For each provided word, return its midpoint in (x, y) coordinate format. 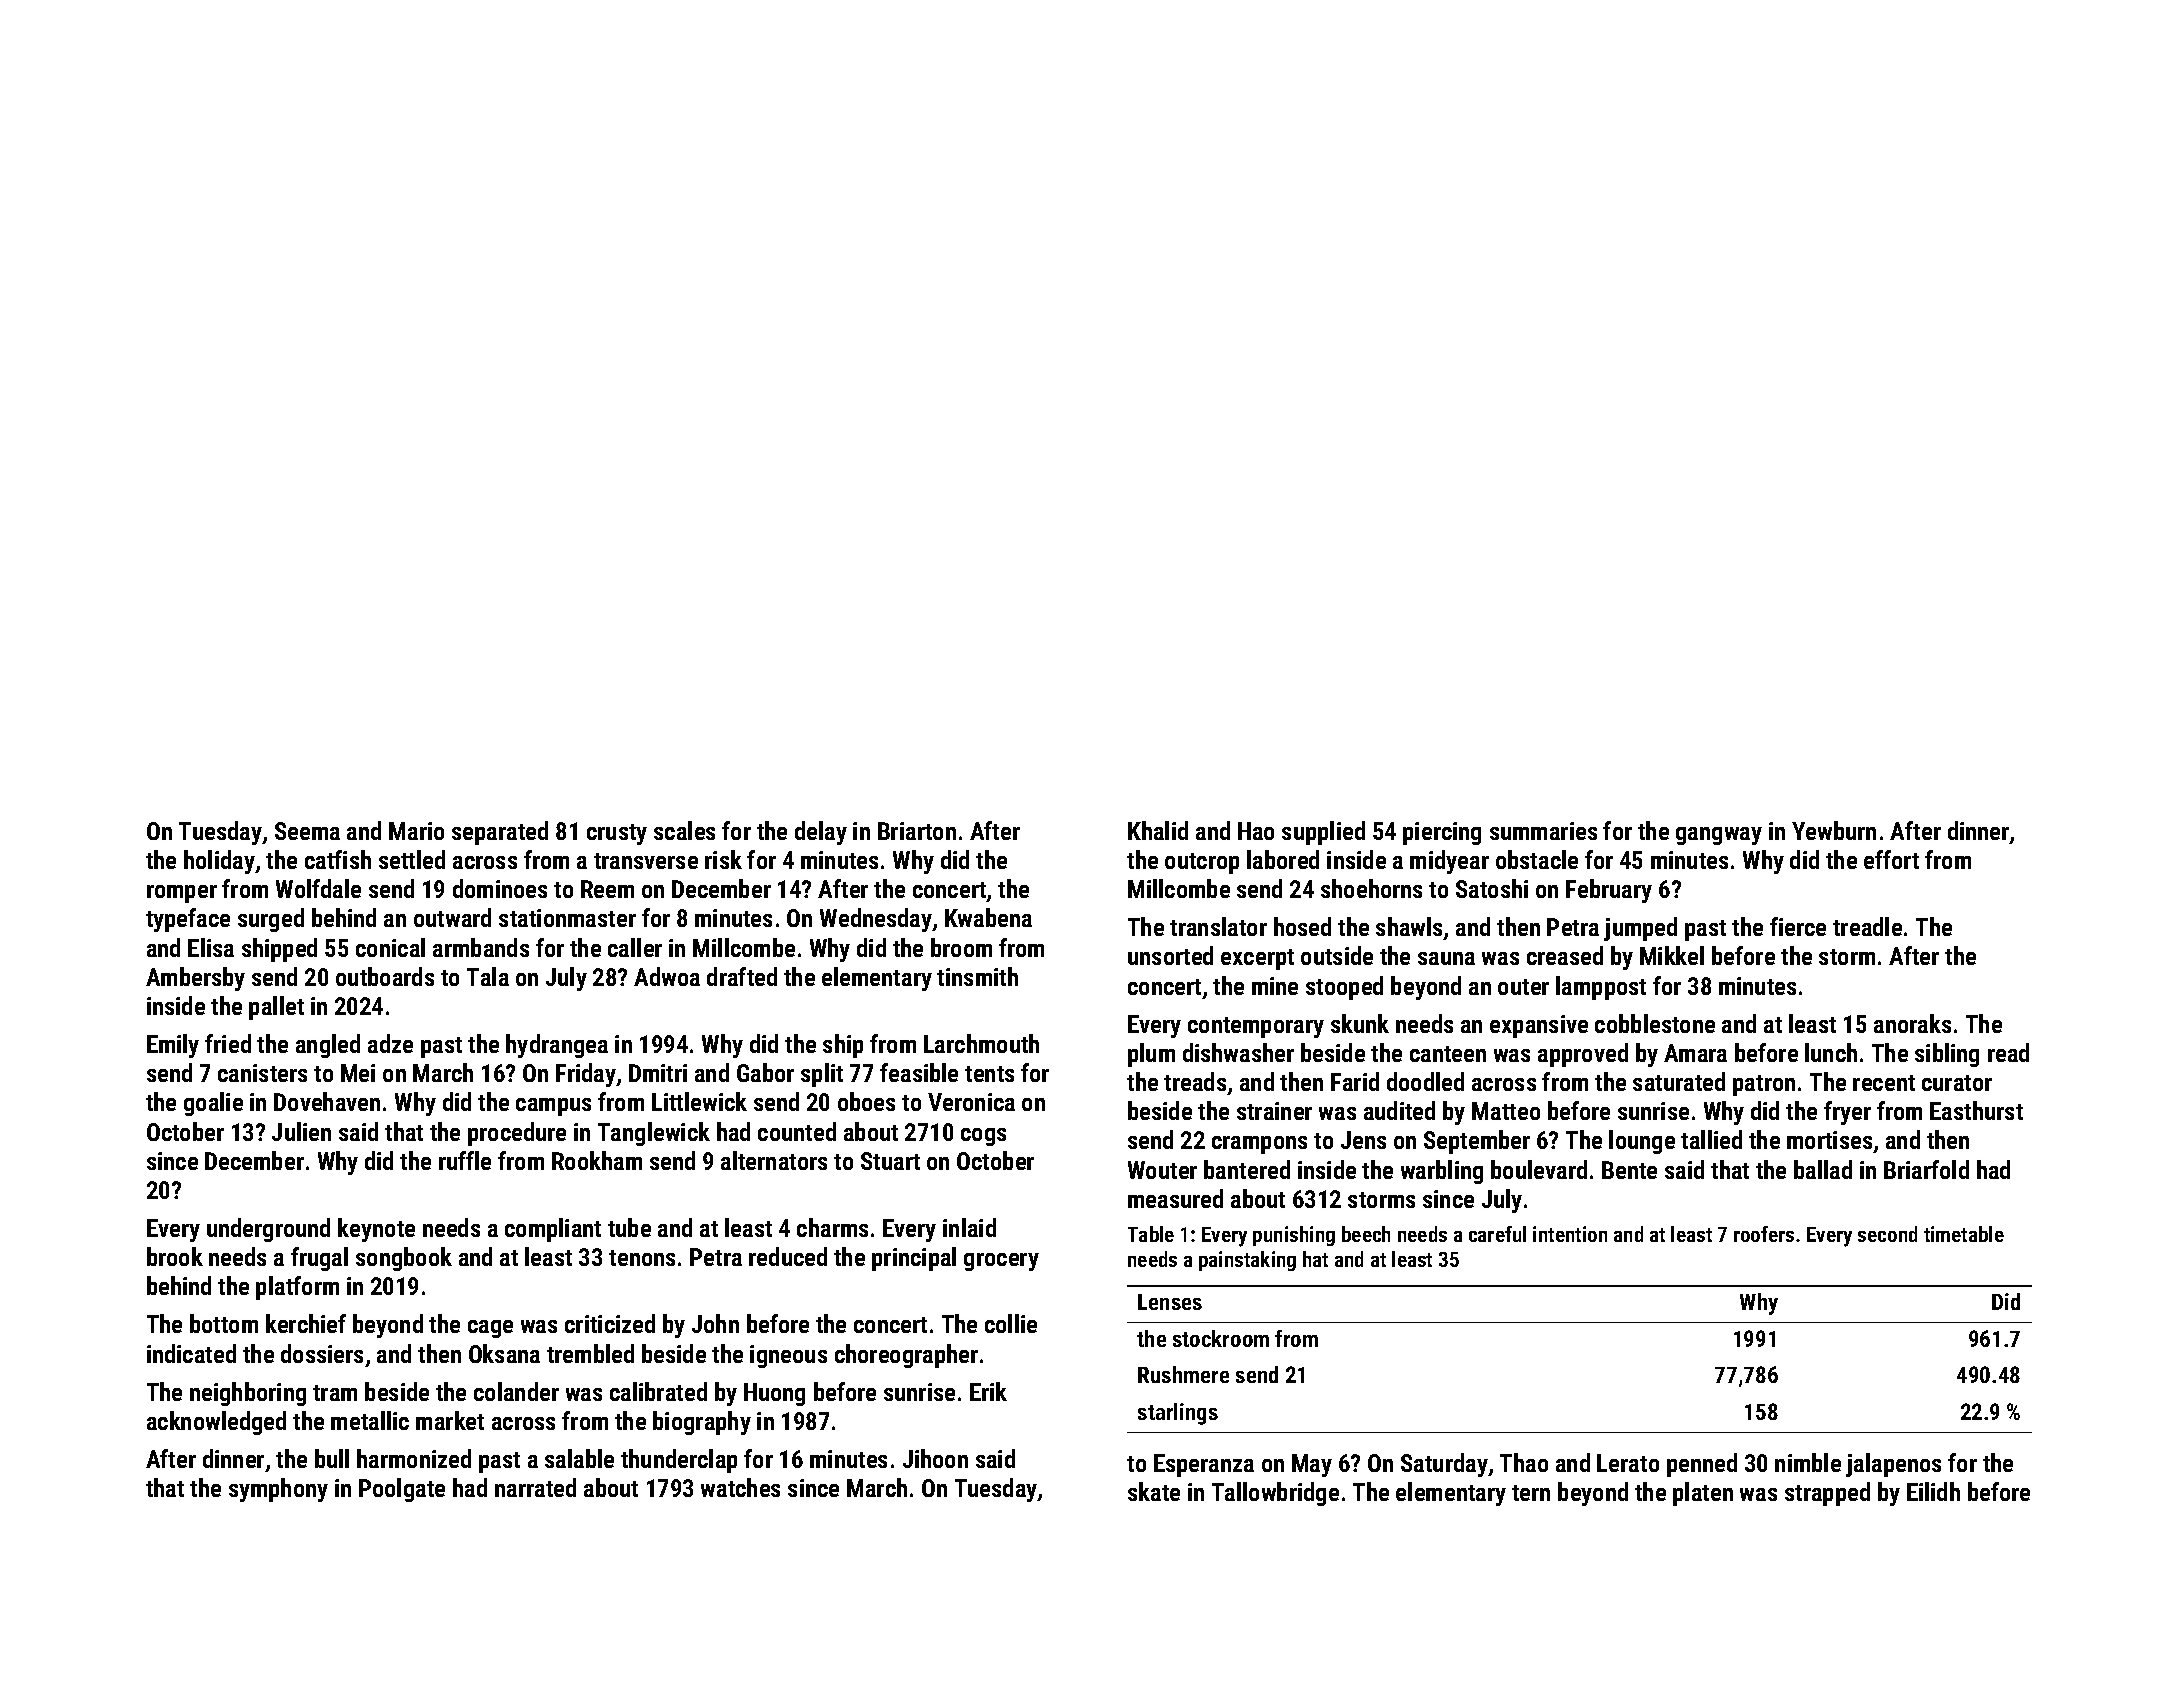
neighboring (248, 1394)
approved (1583, 1055)
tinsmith (977, 976)
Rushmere (1183, 1374)
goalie (213, 1104)
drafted (742, 976)
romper (182, 894)
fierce (1798, 926)
